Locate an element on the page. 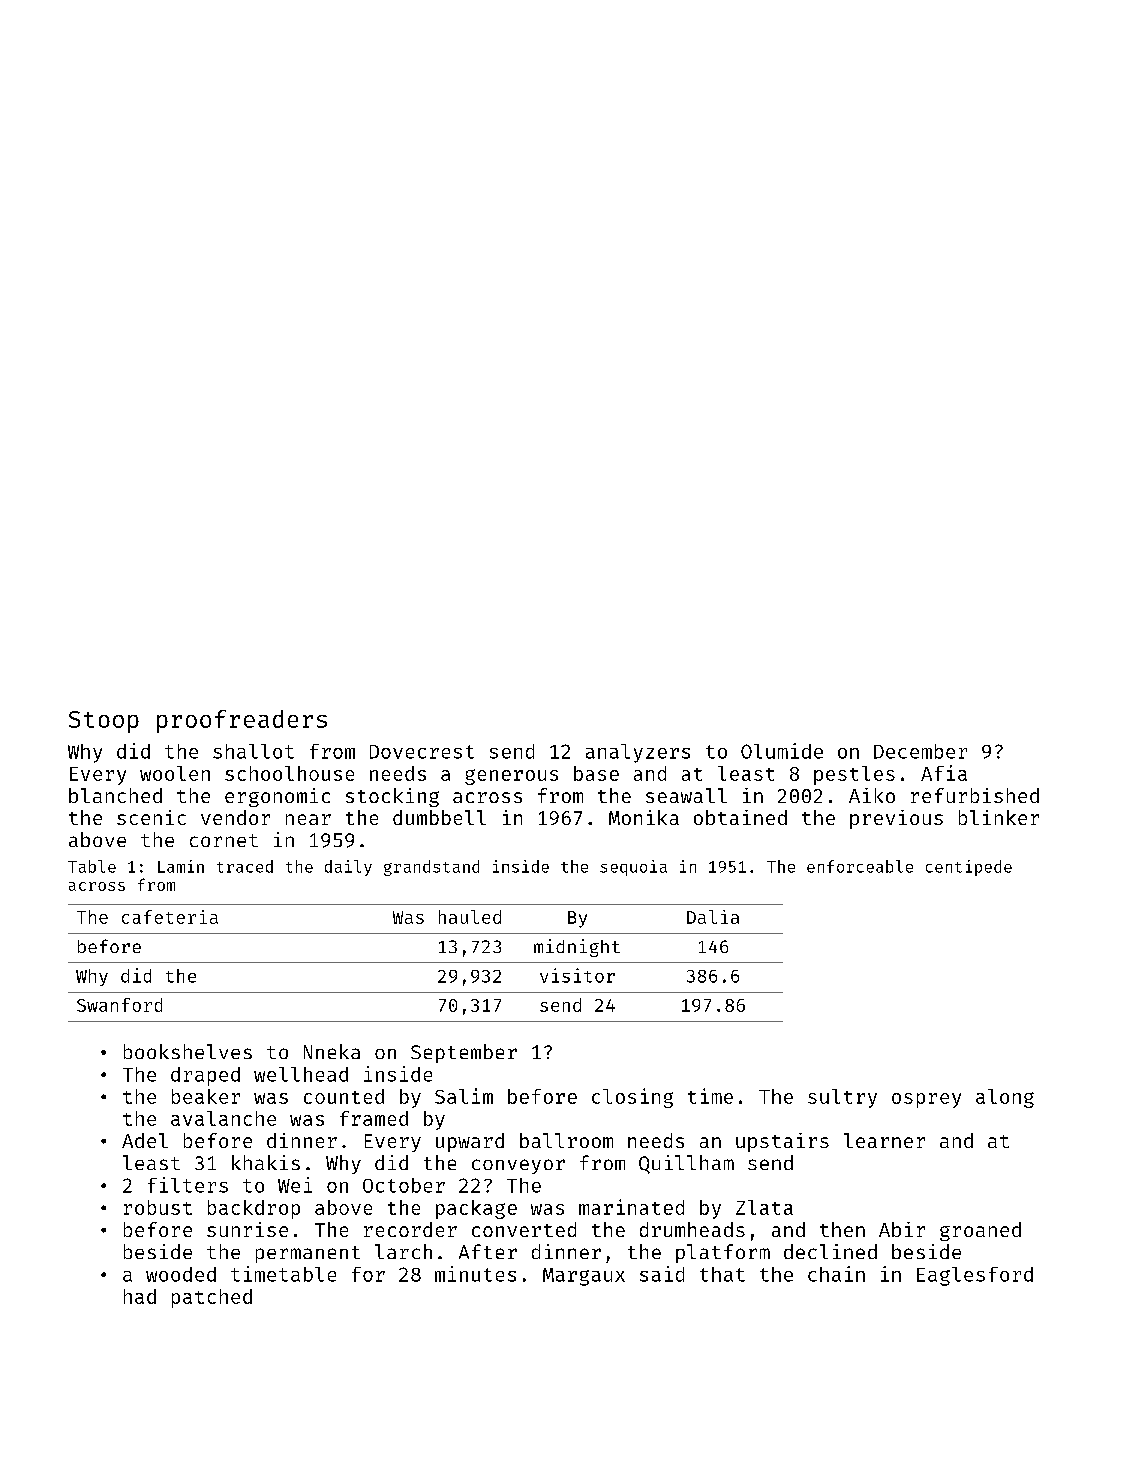  midnight is located at coordinates (577, 948).
